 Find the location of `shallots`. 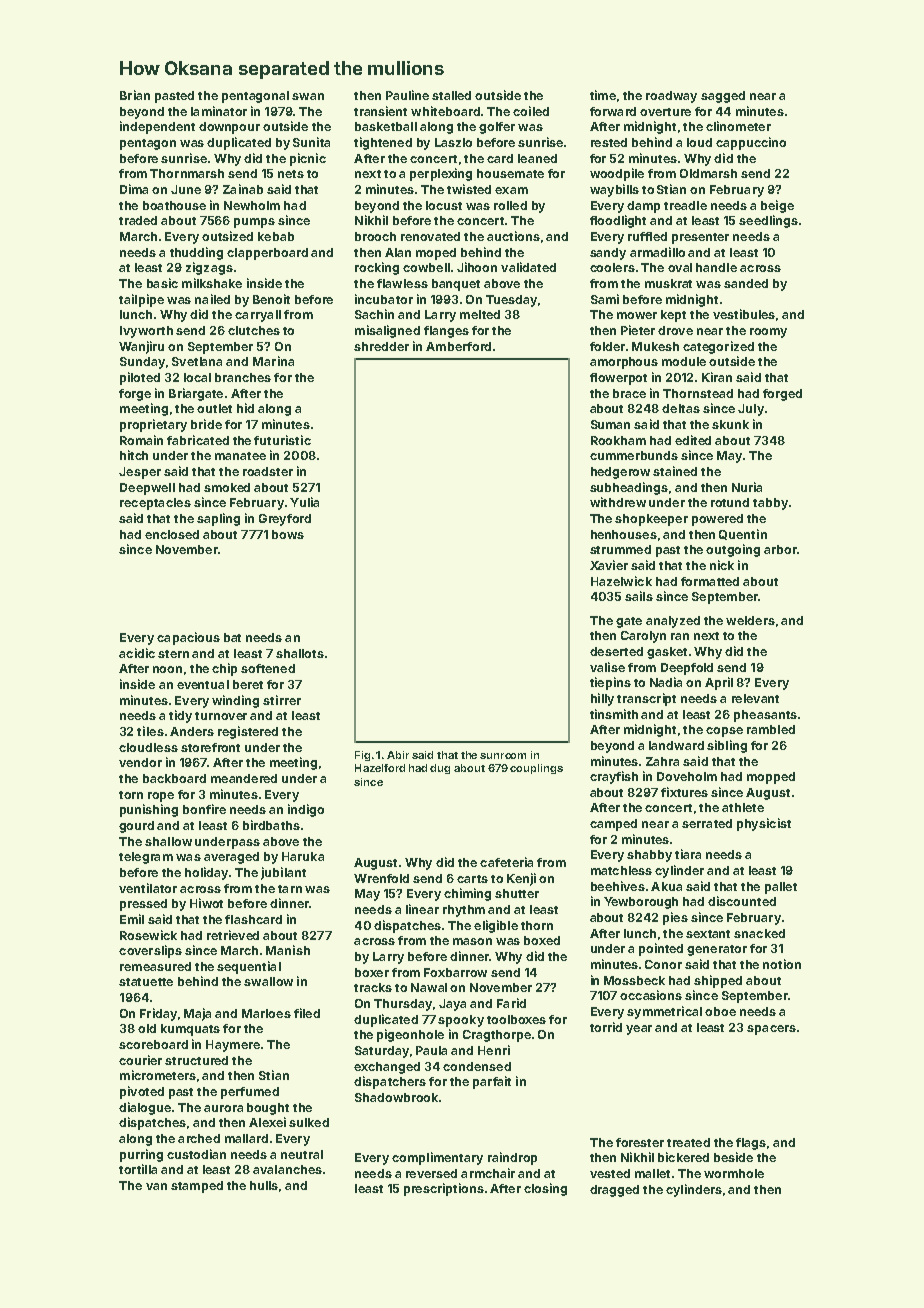

shallots is located at coordinates (300, 653).
